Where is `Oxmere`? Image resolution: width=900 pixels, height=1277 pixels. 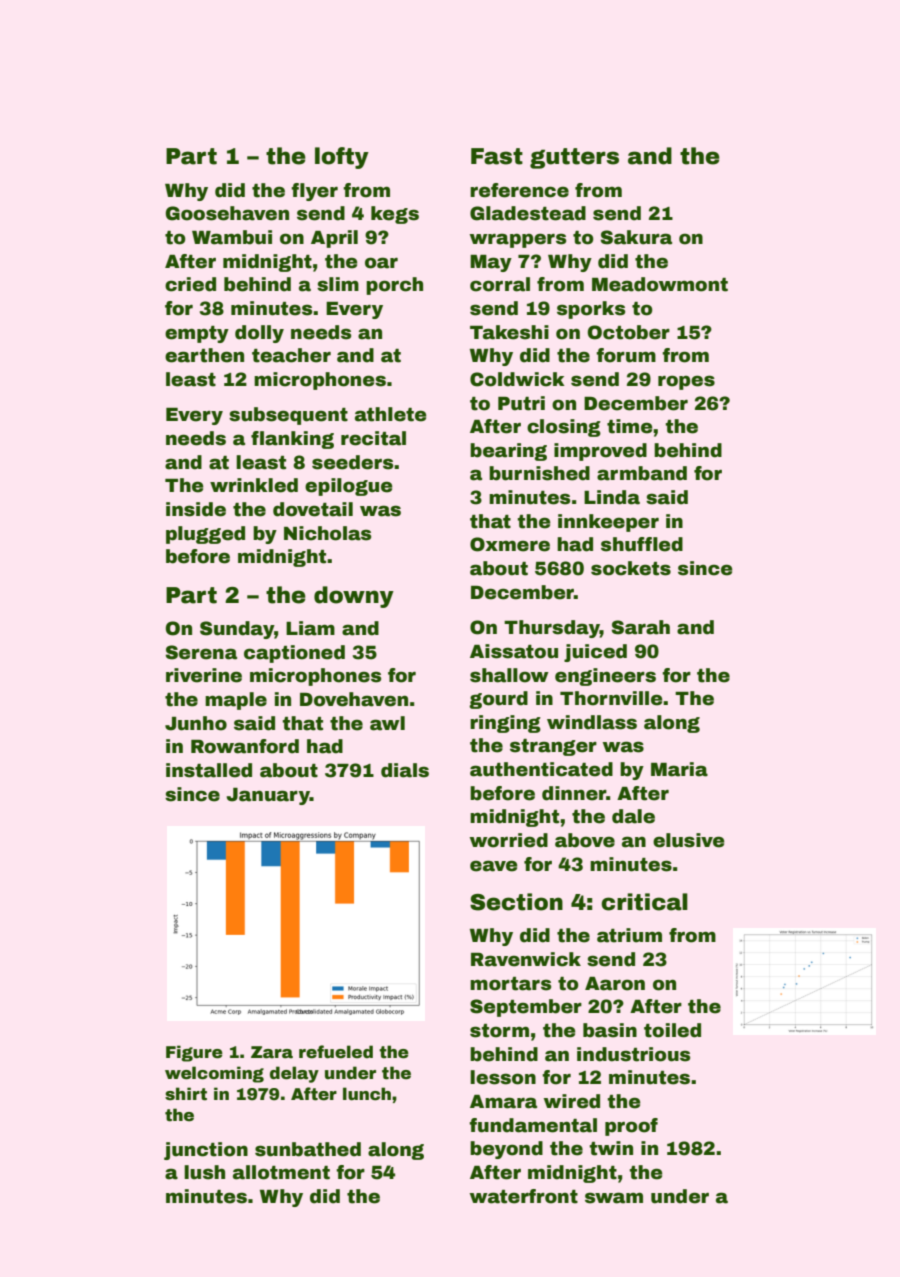 Oxmere is located at coordinates (510, 544).
